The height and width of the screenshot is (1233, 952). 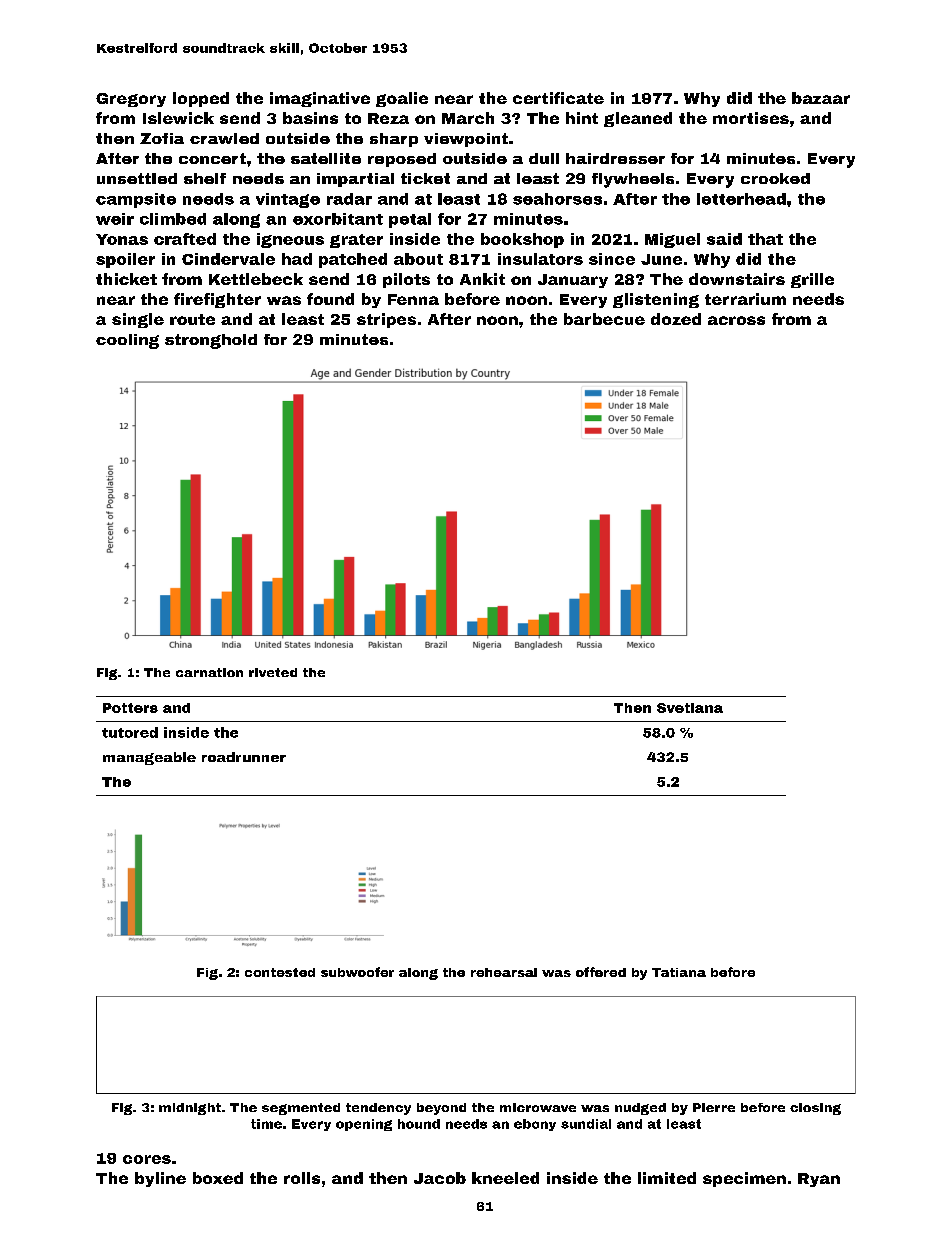 I want to click on tutored, so click(x=130, y=732).
